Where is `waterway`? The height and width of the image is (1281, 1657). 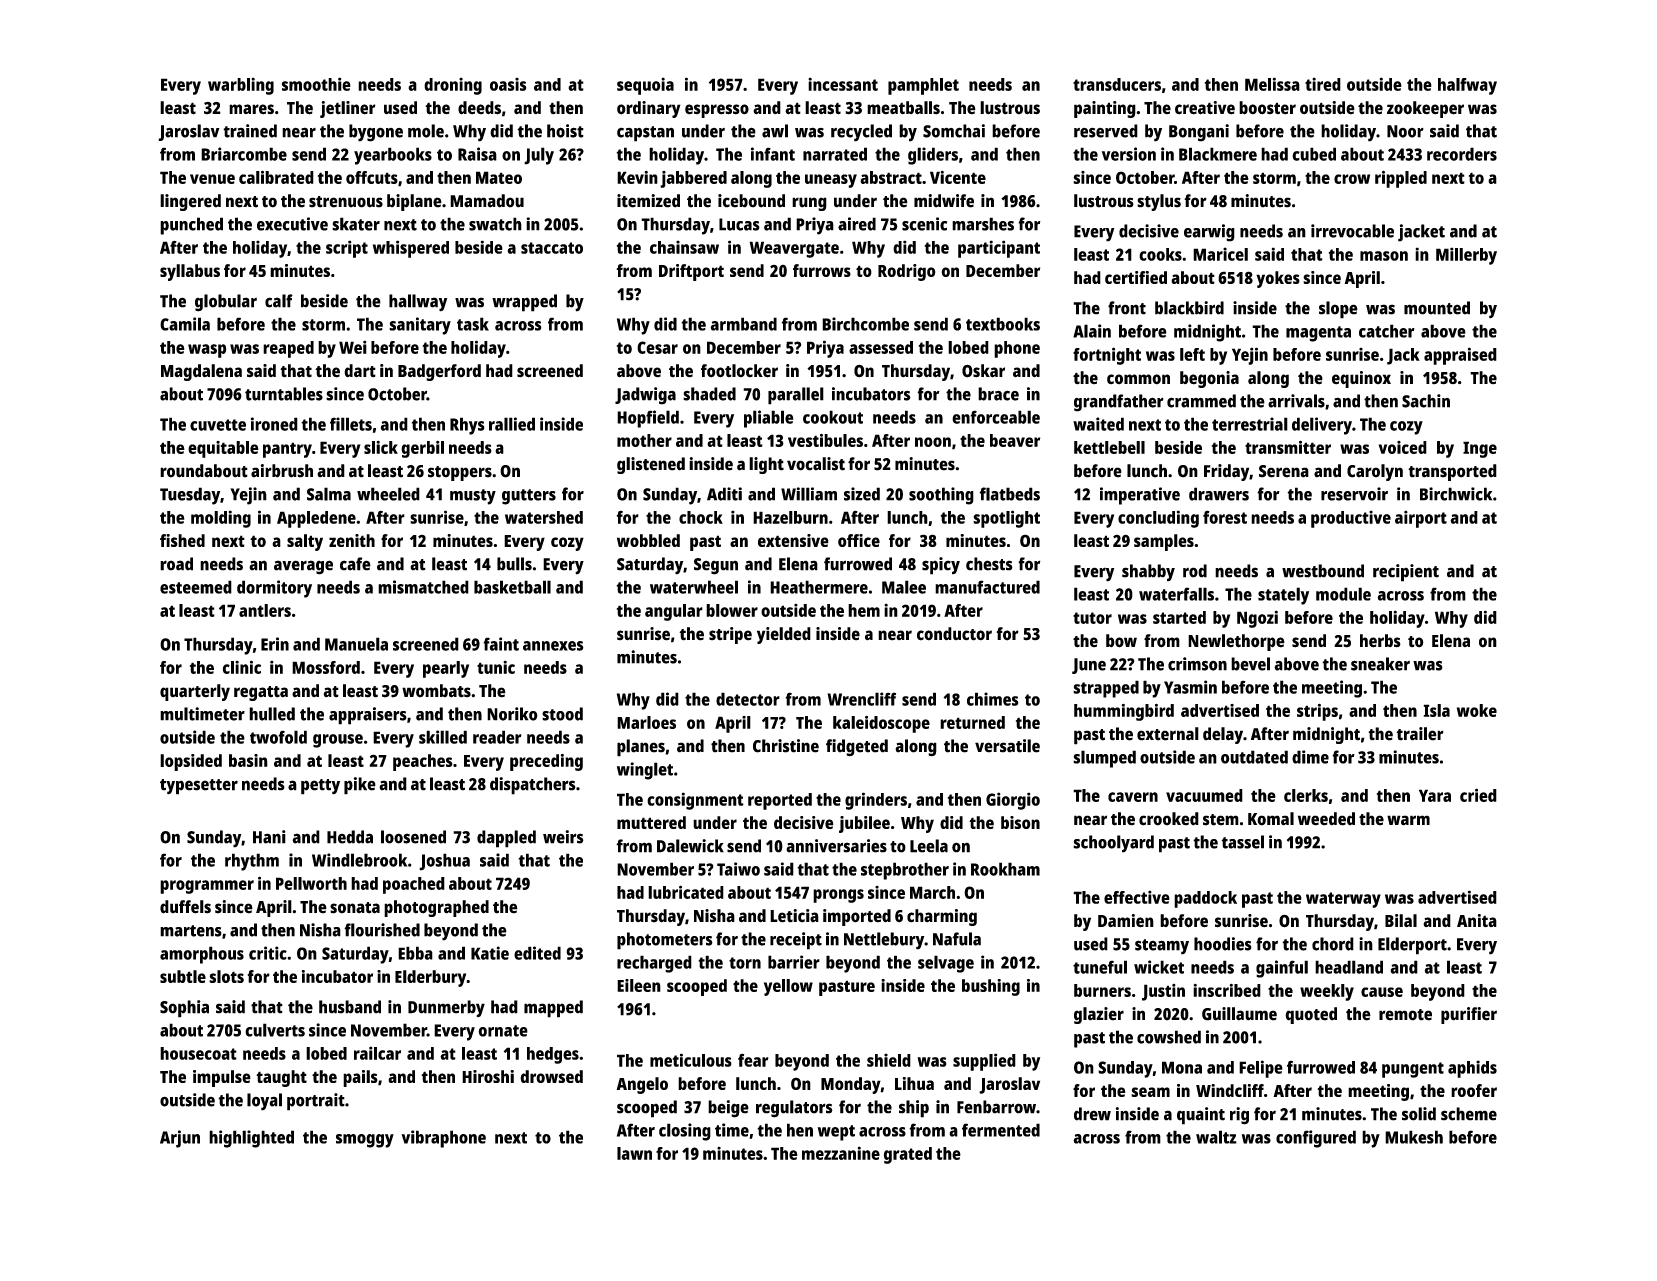
waterway is located at coordinates (1343, 900).
